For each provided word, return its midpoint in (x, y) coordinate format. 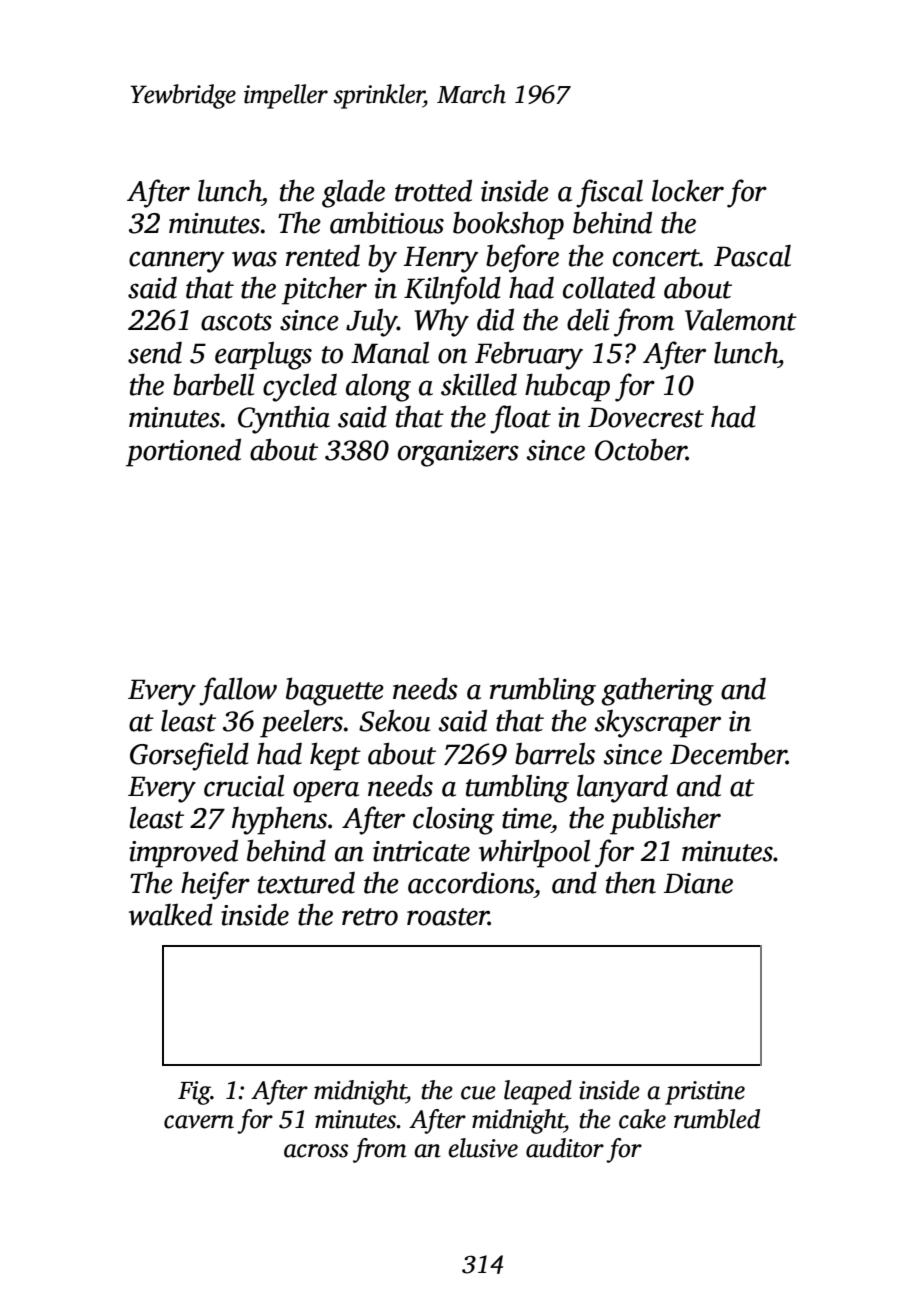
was (254, 259)
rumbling (543, 691)
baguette (335, 691)
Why (442, 322)
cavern (199, 1122)
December (728, 753)
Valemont (741, 320)
